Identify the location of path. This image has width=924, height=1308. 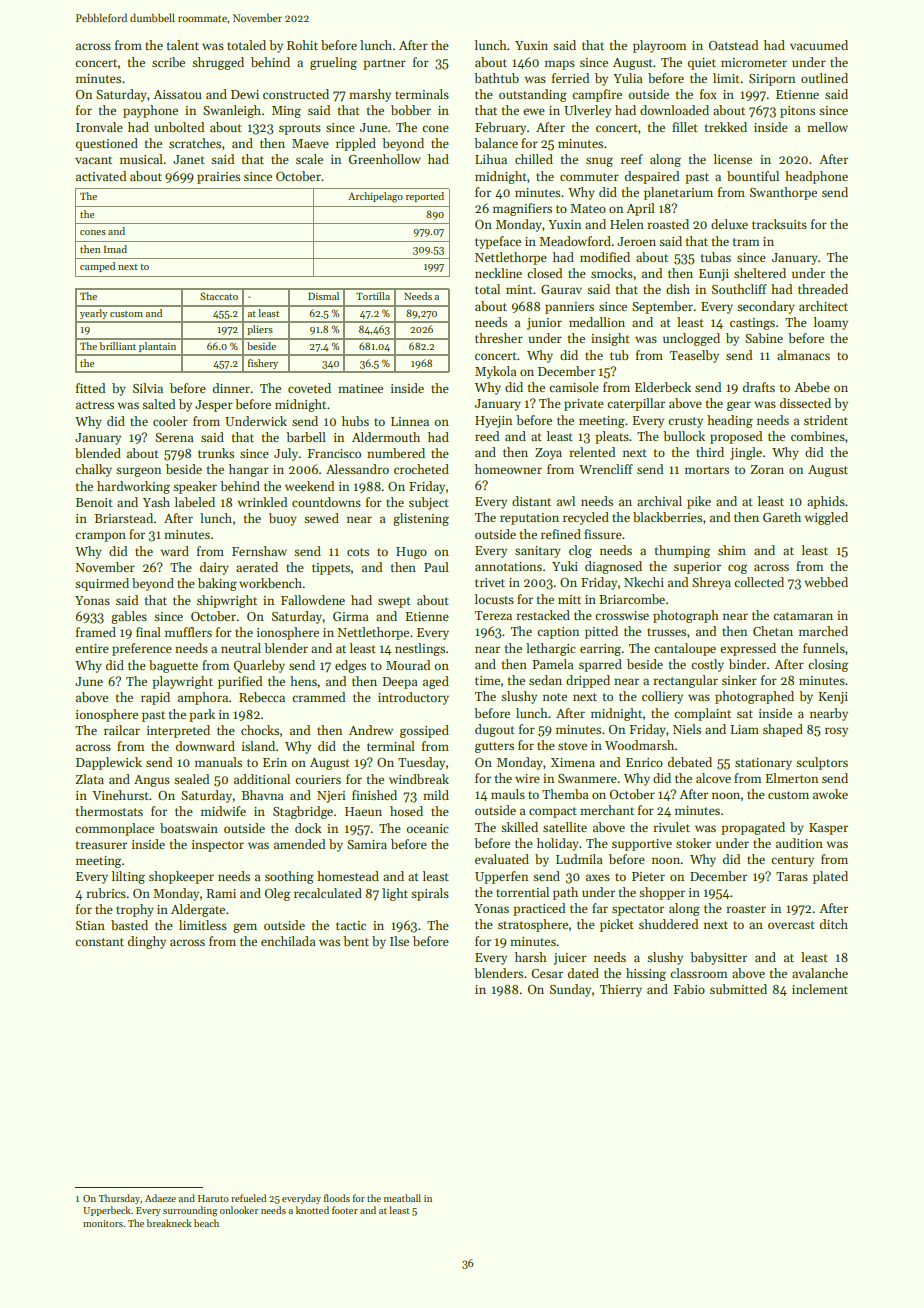
(565, 893).
